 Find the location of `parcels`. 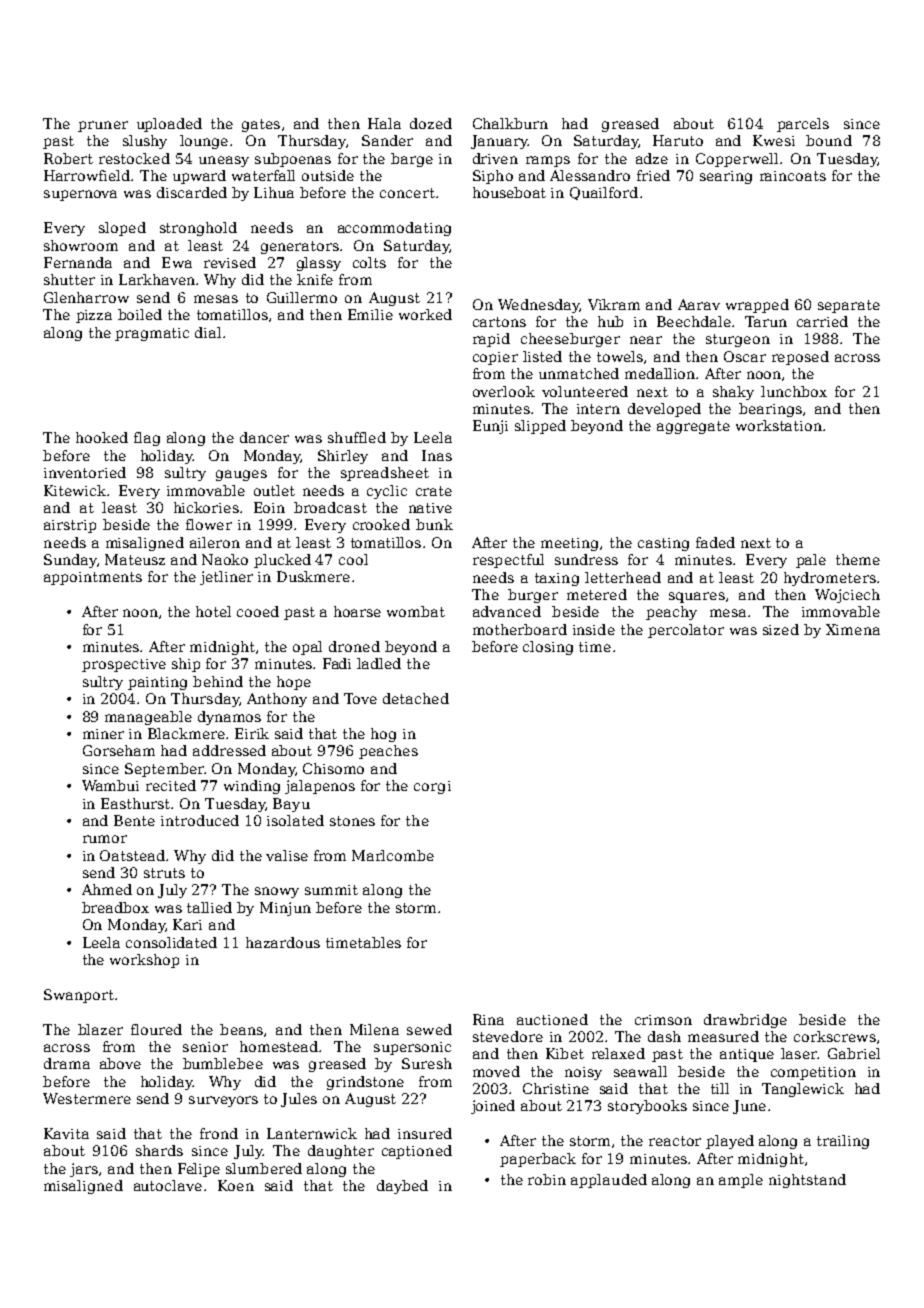

parcels is located at coordinates (803, 125).
